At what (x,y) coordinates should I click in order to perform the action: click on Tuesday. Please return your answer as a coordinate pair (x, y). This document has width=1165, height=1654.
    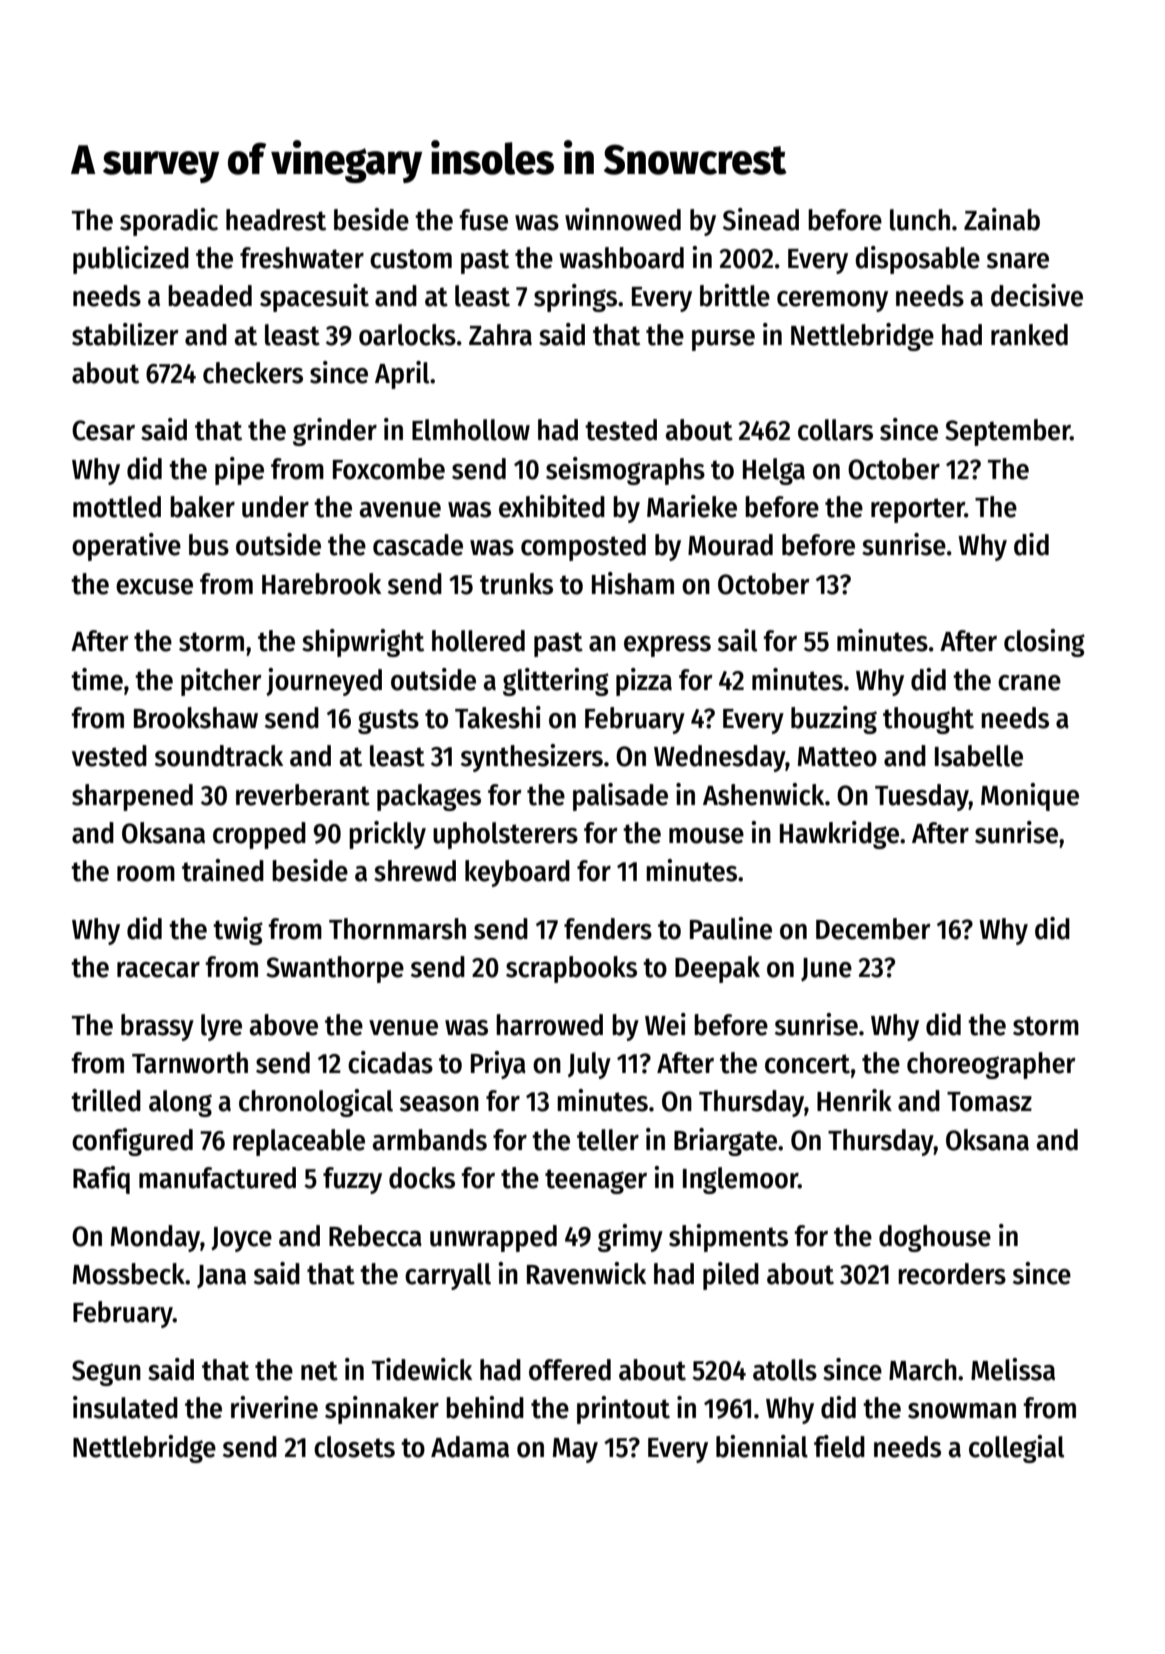
    Looking at the image, I should click on (922, 797).
